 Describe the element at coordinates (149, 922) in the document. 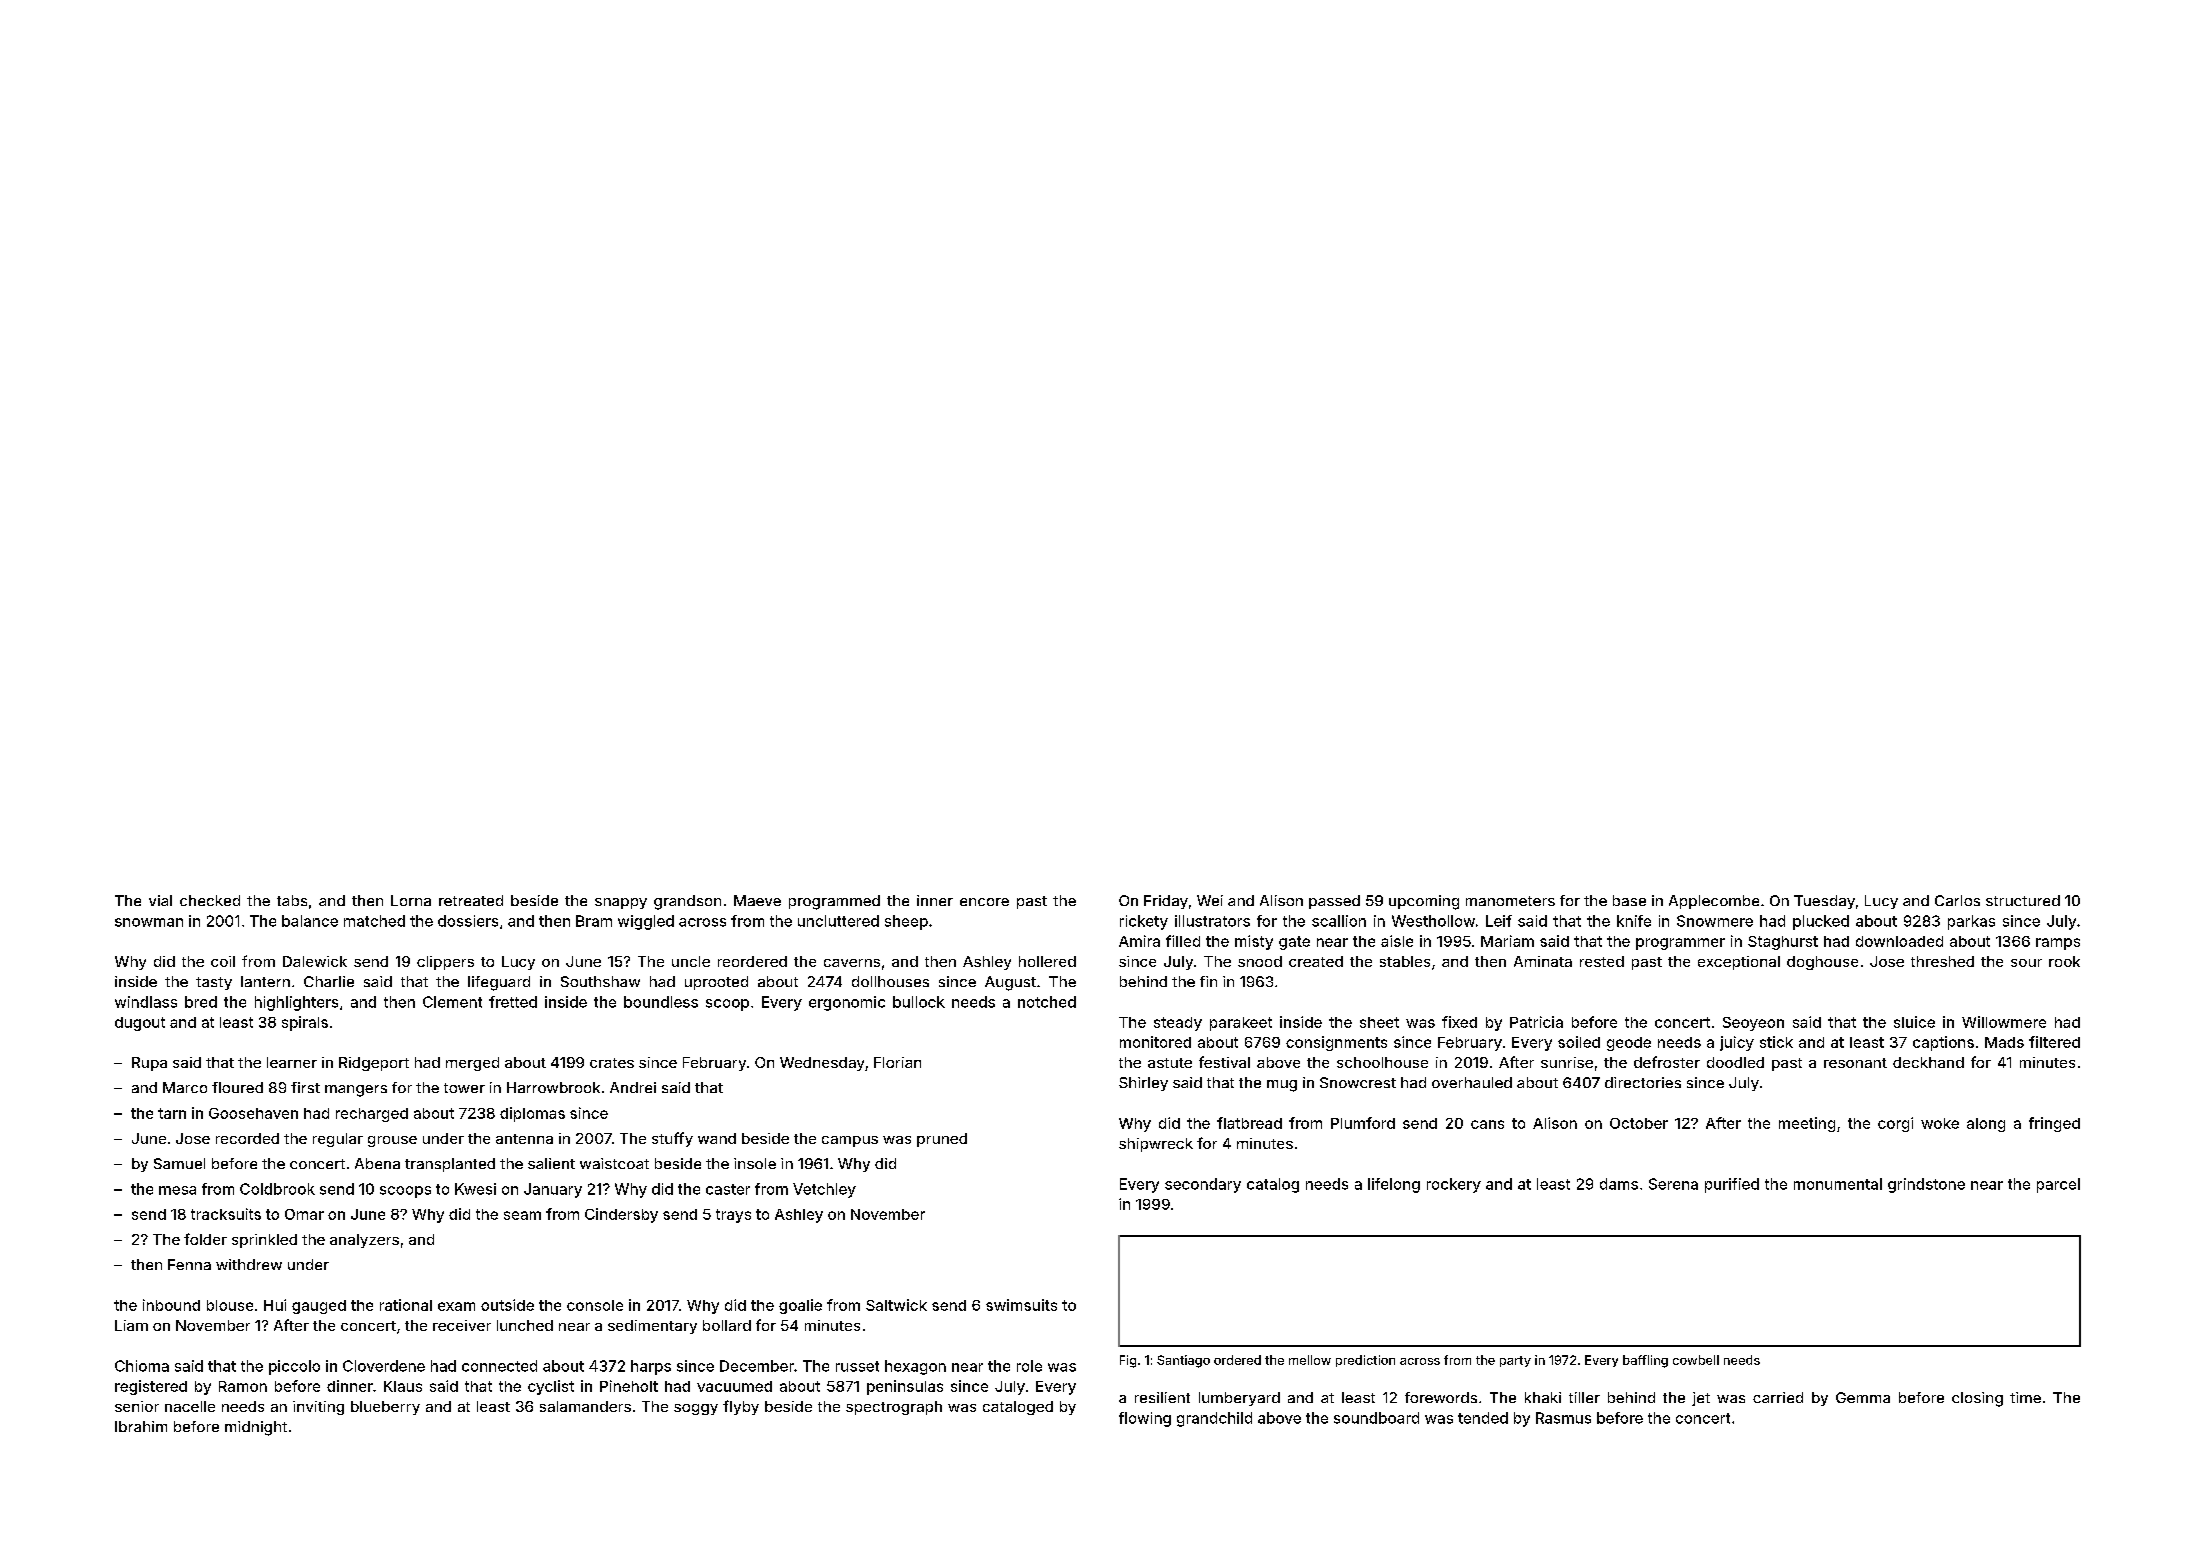

I see `snowman` at that location.
